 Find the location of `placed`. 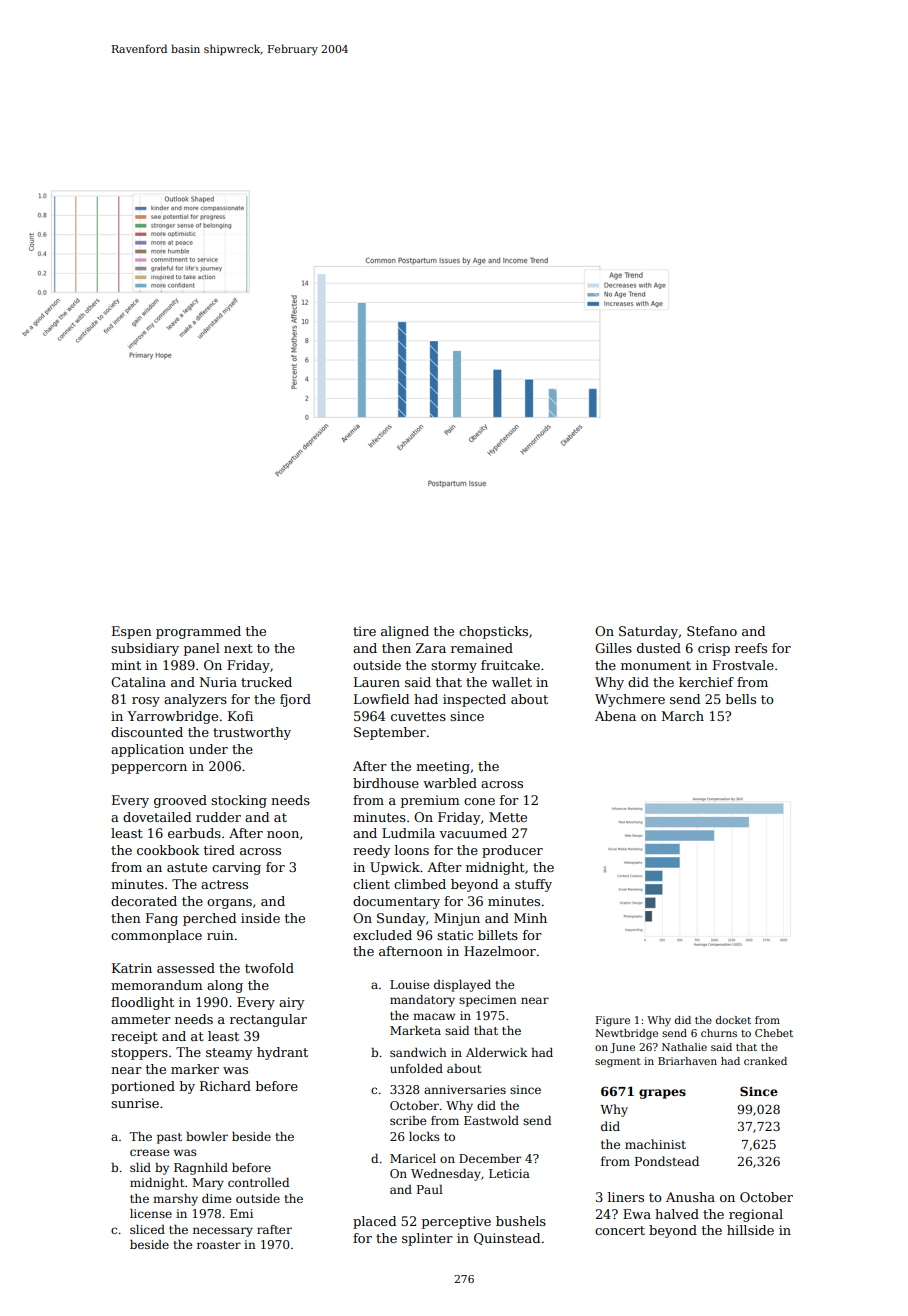

placed is located at coordinates (374, 1222).
